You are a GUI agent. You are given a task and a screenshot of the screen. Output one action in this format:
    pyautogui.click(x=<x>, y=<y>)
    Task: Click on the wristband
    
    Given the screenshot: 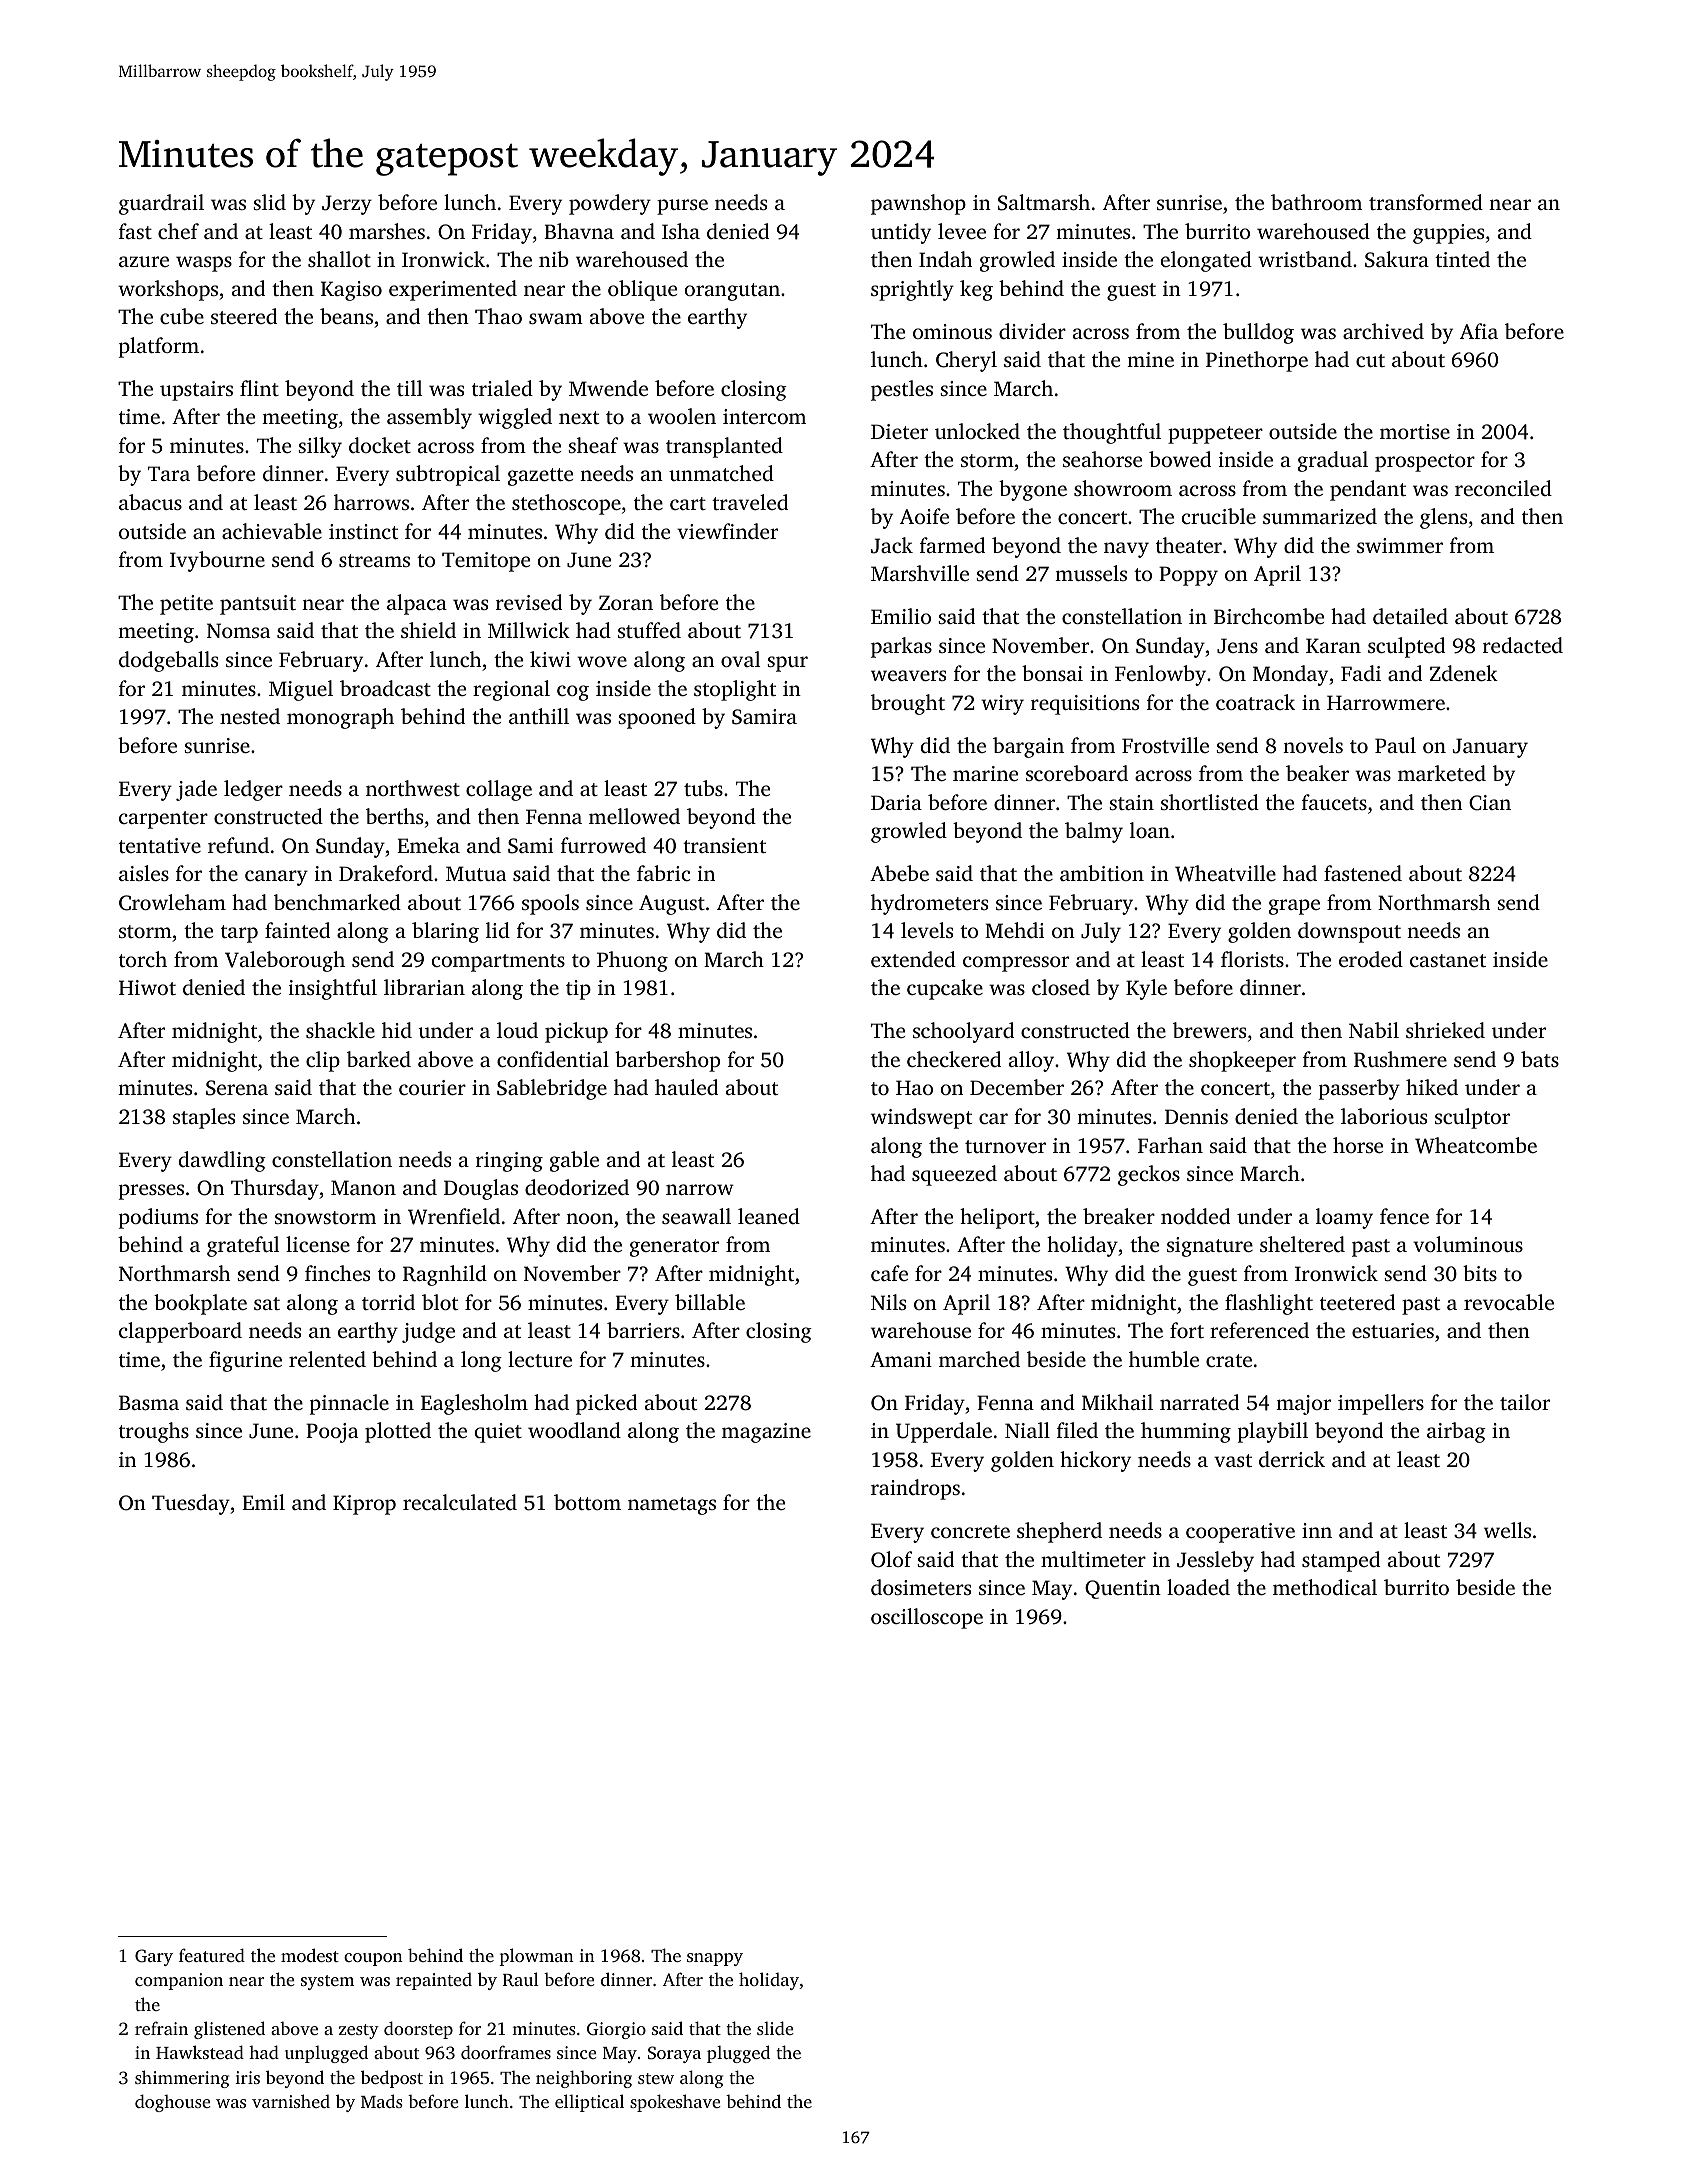 What is the action you would take?
    pyautogui.click(x=1305, y=259)
